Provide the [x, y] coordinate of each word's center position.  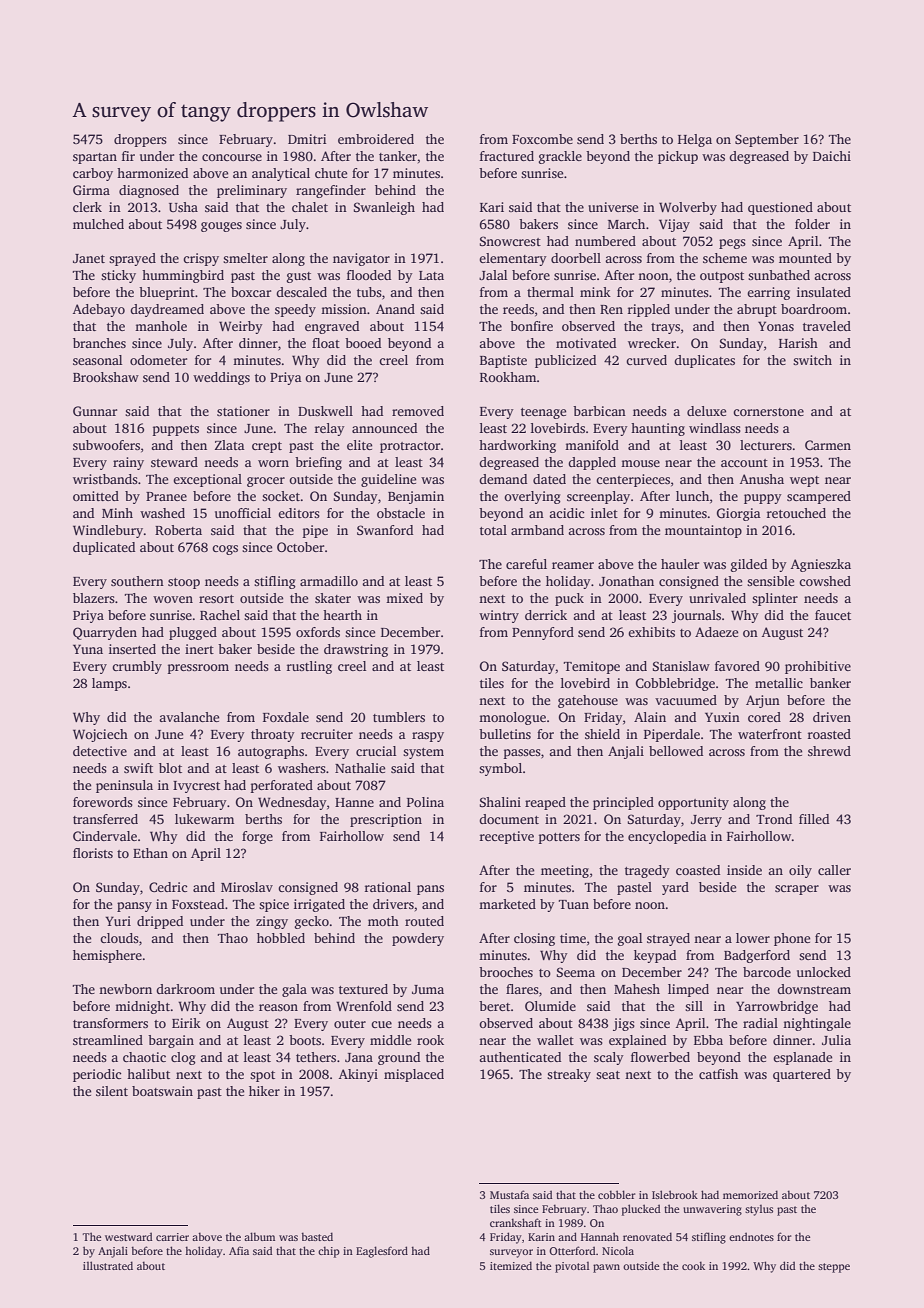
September [767, 140]
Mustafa [509, 1194]
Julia [836, 1040]
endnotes [751, 1236]
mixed [404, 598]
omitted [96, 496]
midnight [142, 1007]
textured [363, 989]
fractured [507, 156]
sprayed [132, 259]
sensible [770, 581]
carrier [172, 1237]
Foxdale [286, 717]
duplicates [704, 361]
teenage [543, 413]
